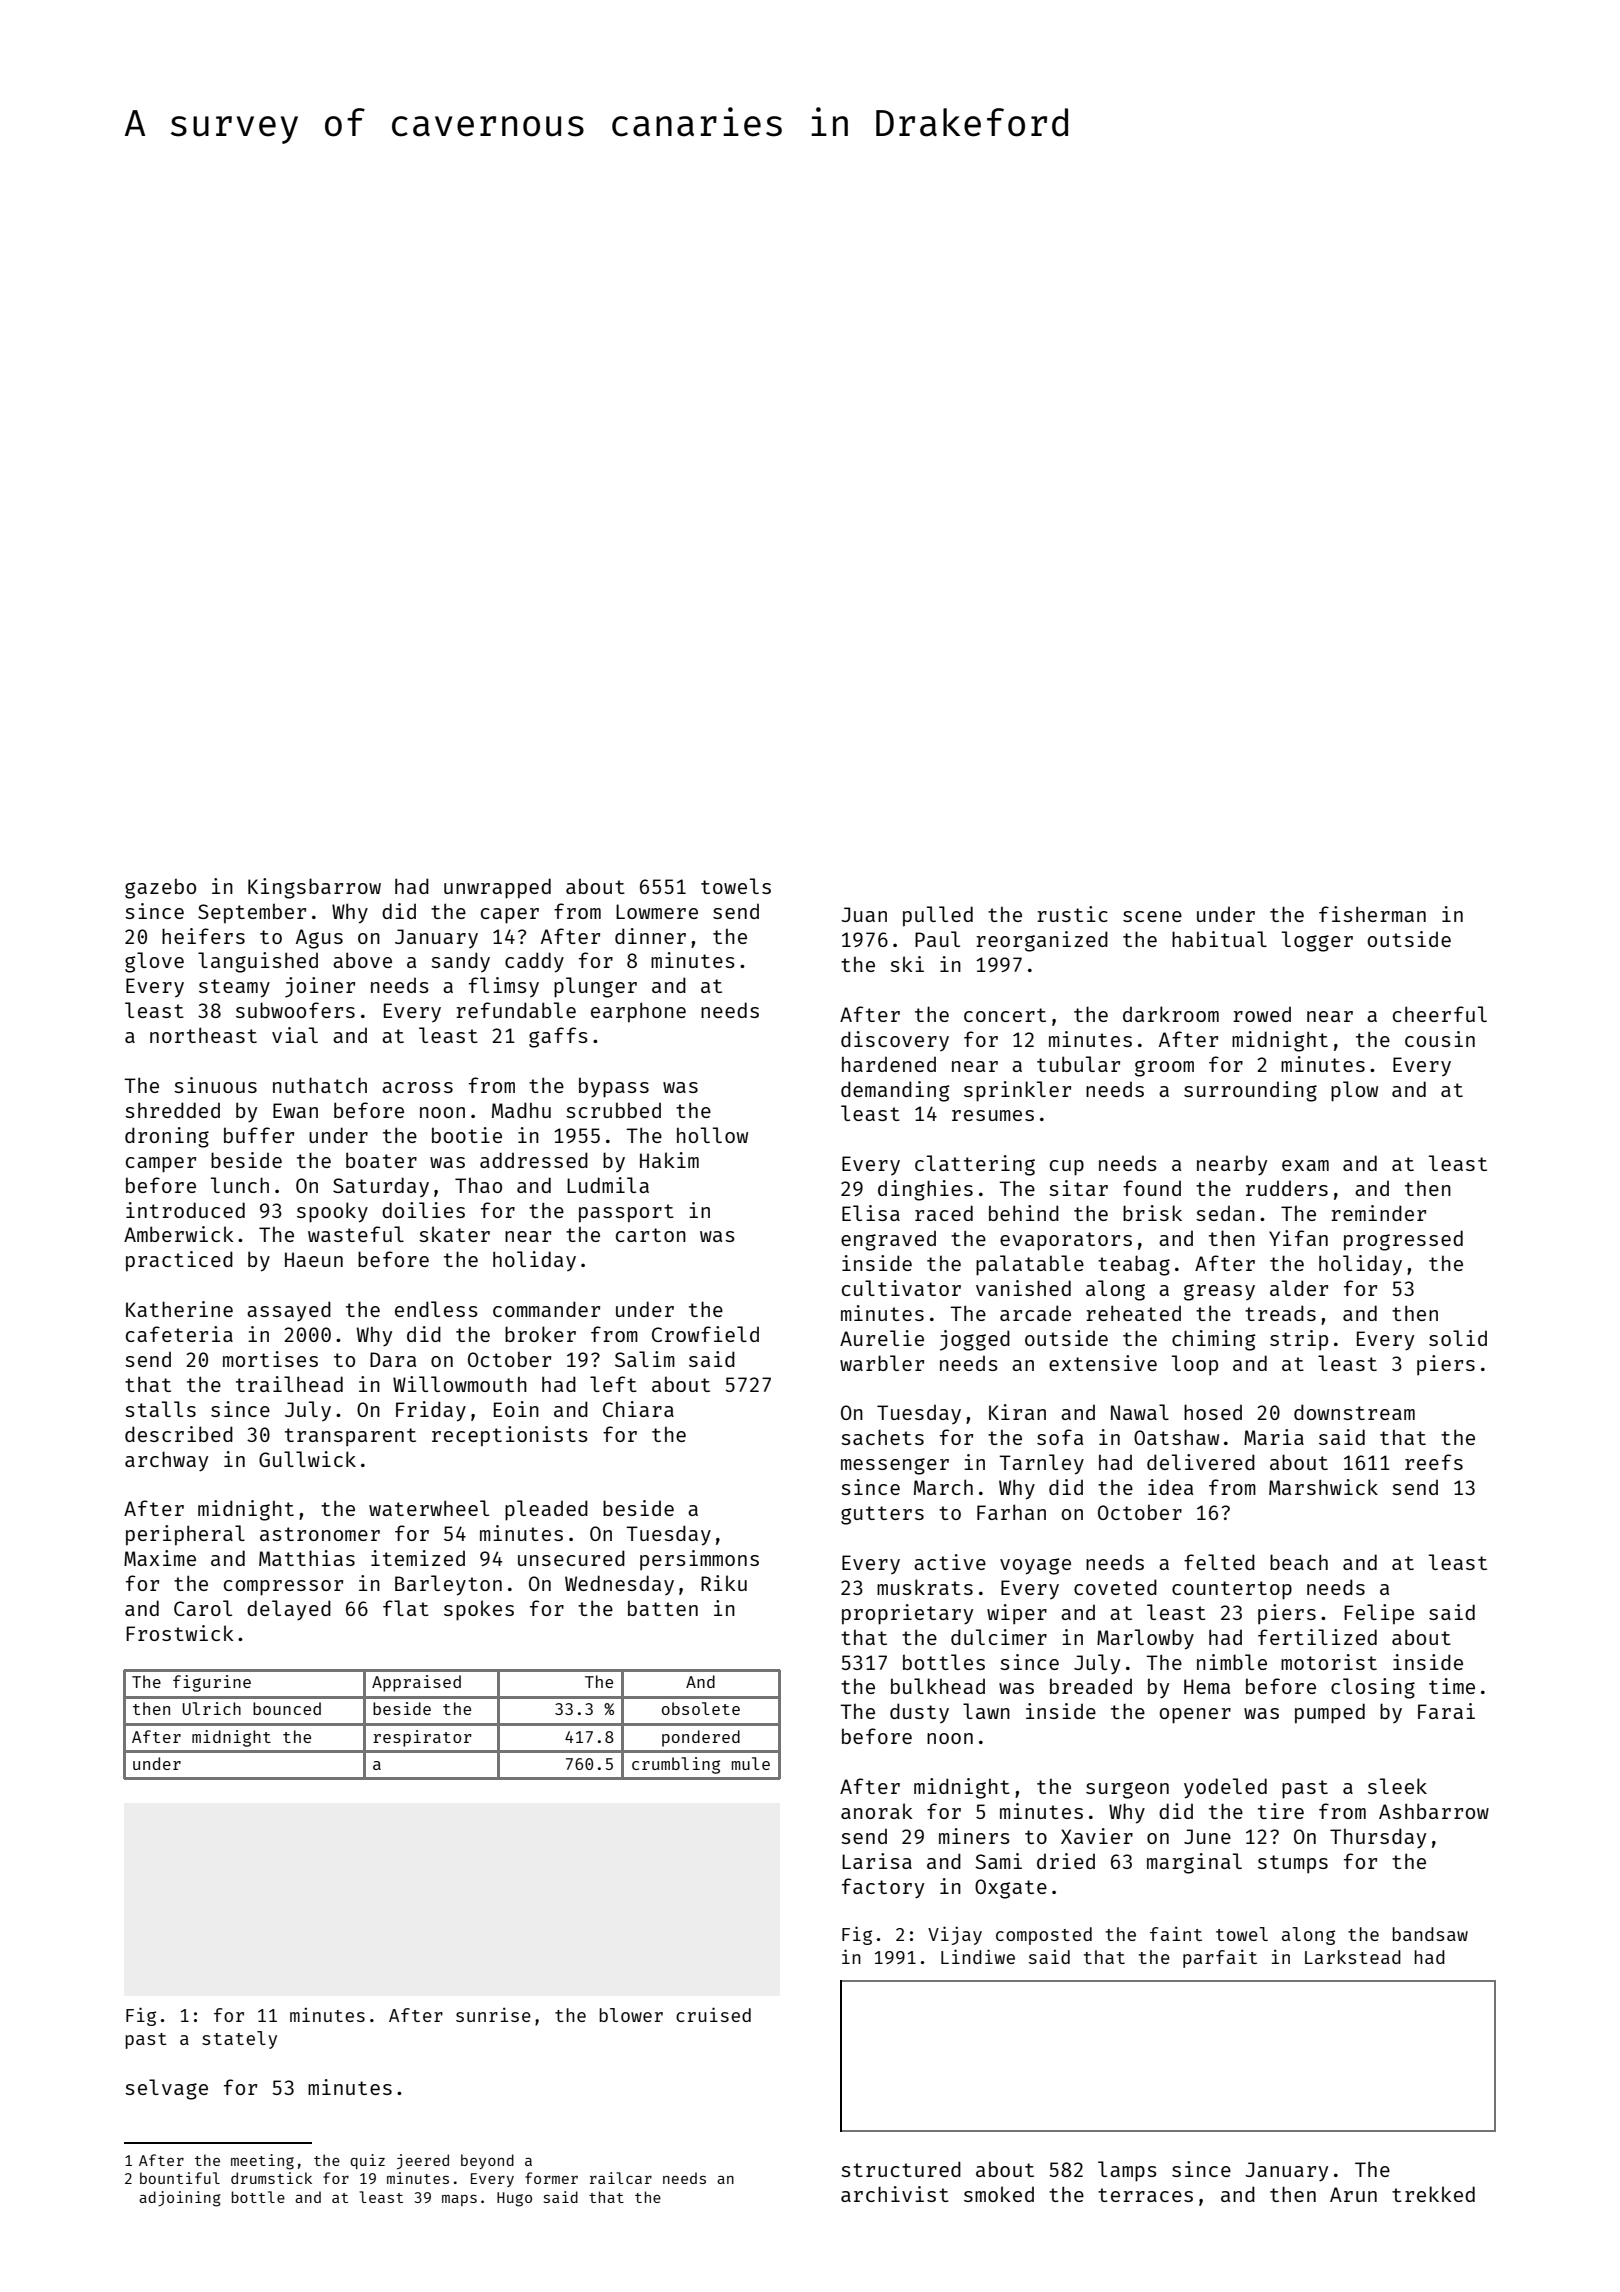  Describe the element at coordinates (160, 1558) in the screenshot. I see `Maxime` at that location.
